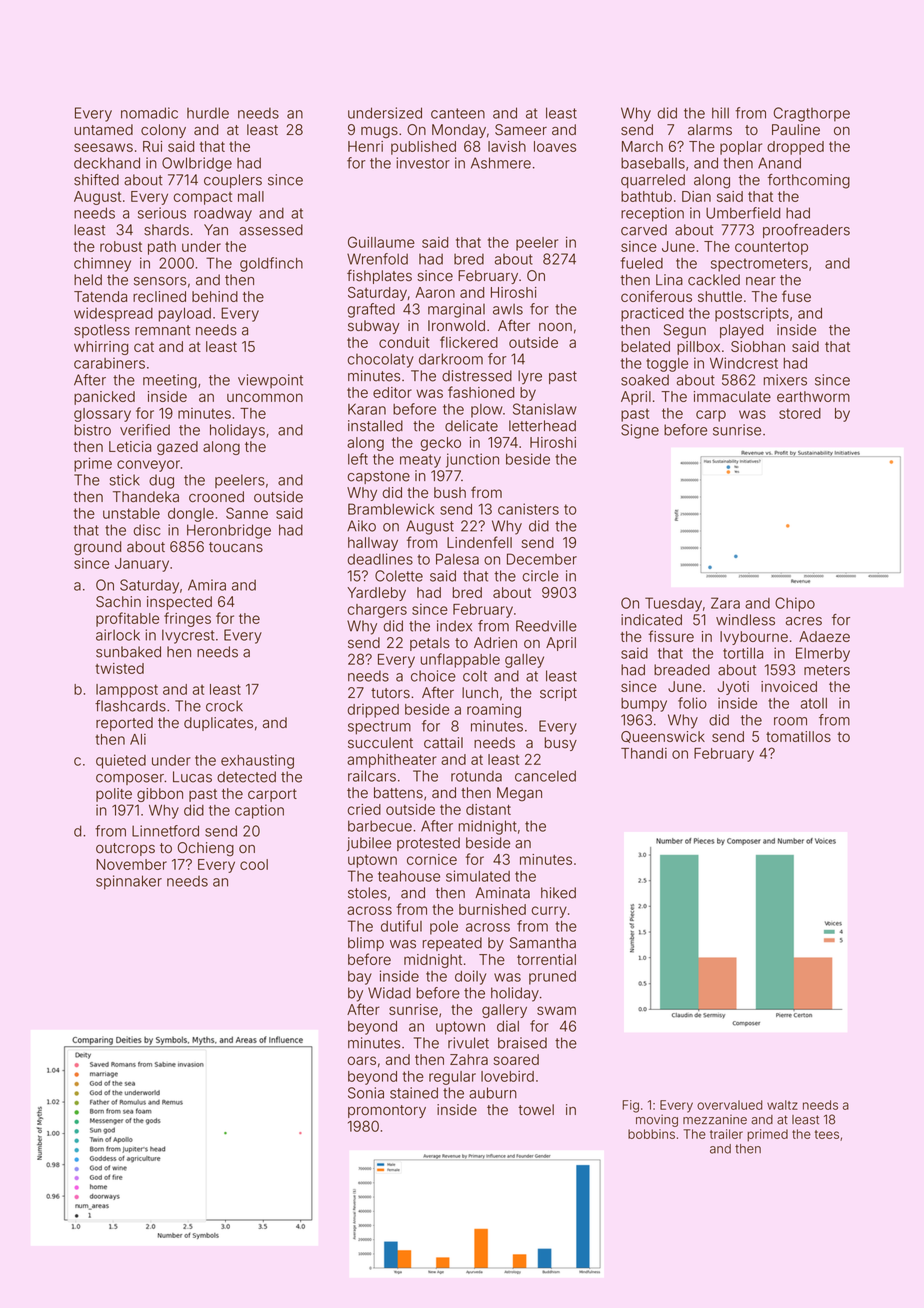 This screenshot has height=1308, width=924. What do you see at coordinates (379, 132) in the screenshot?
I see `mugs` at bounding box center [379, 132].
